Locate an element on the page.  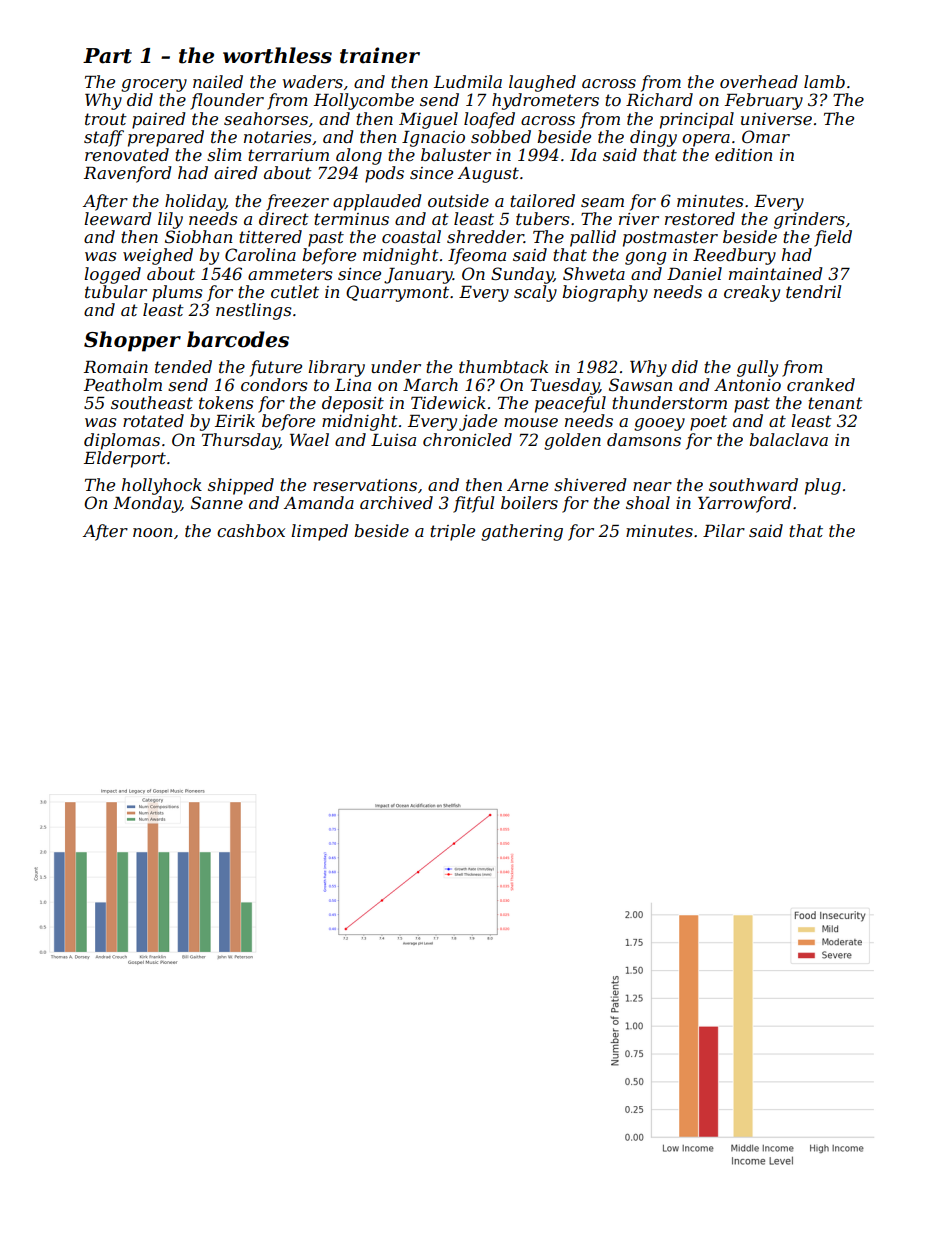
noon is located at coordinates (152, 532).
